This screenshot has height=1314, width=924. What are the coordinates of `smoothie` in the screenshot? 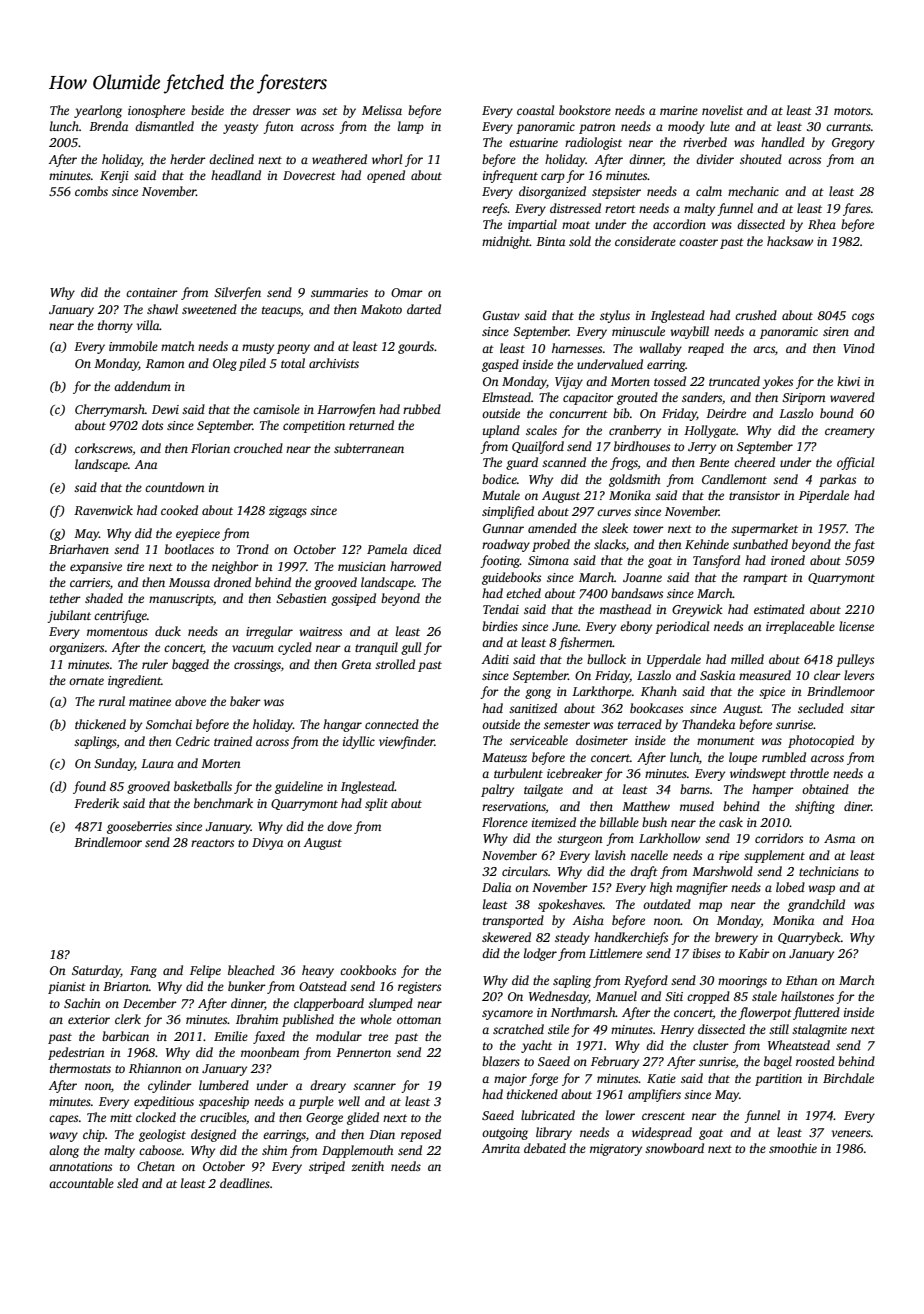 It's located at (793, 1148).
